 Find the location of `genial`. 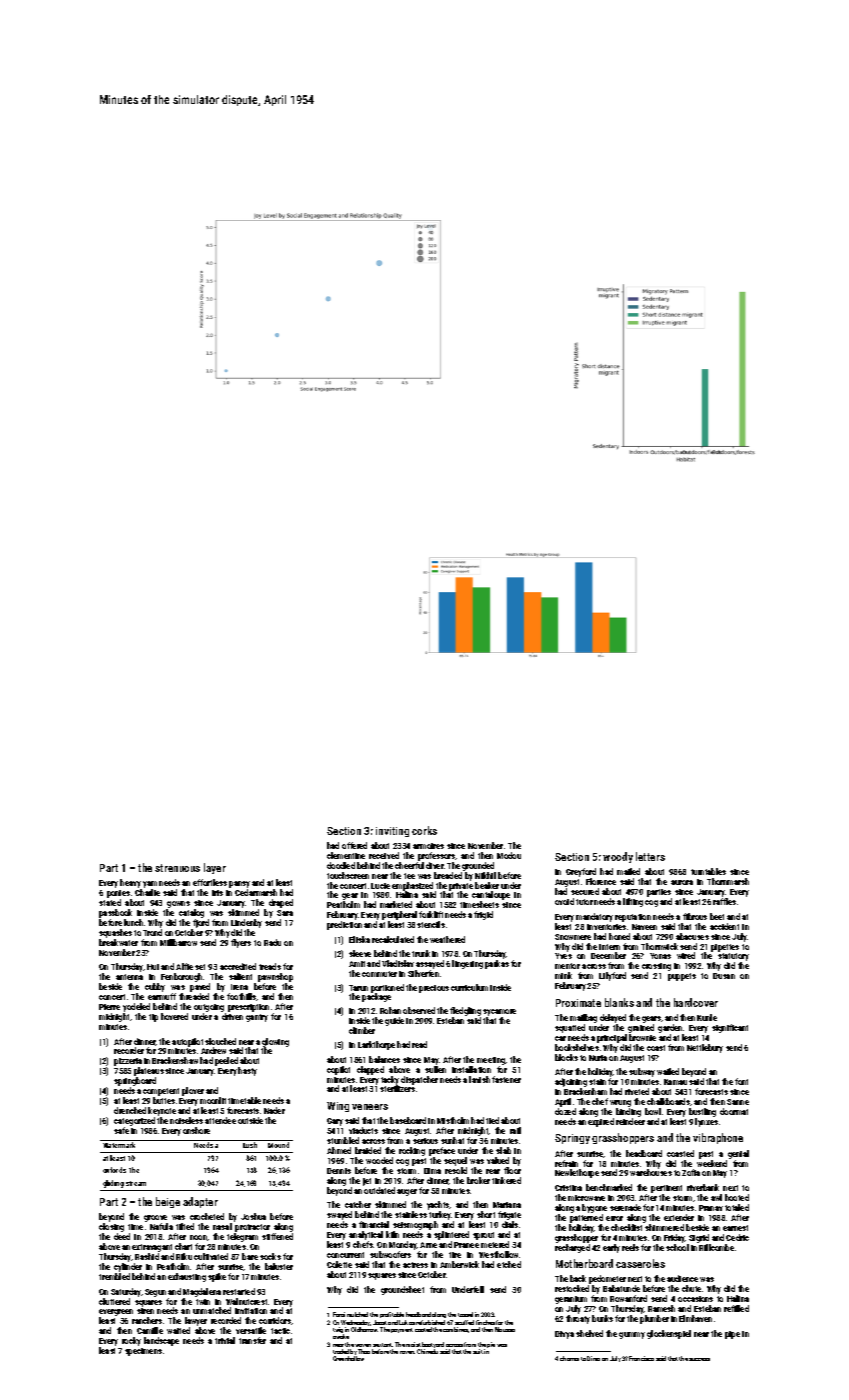

genial is located at coordinates (738, 1154).
